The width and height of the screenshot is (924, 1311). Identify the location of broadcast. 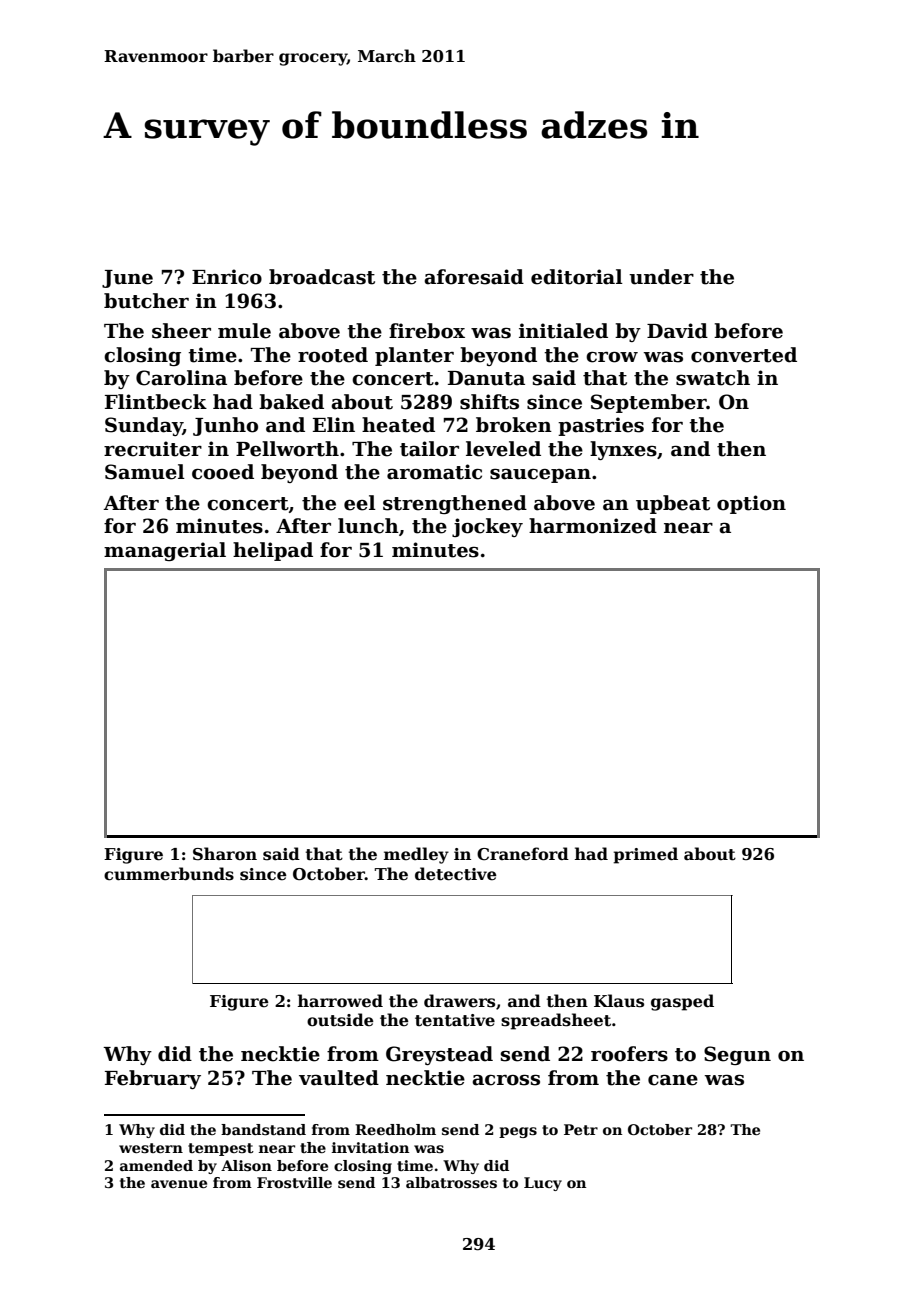
(322, 277).
